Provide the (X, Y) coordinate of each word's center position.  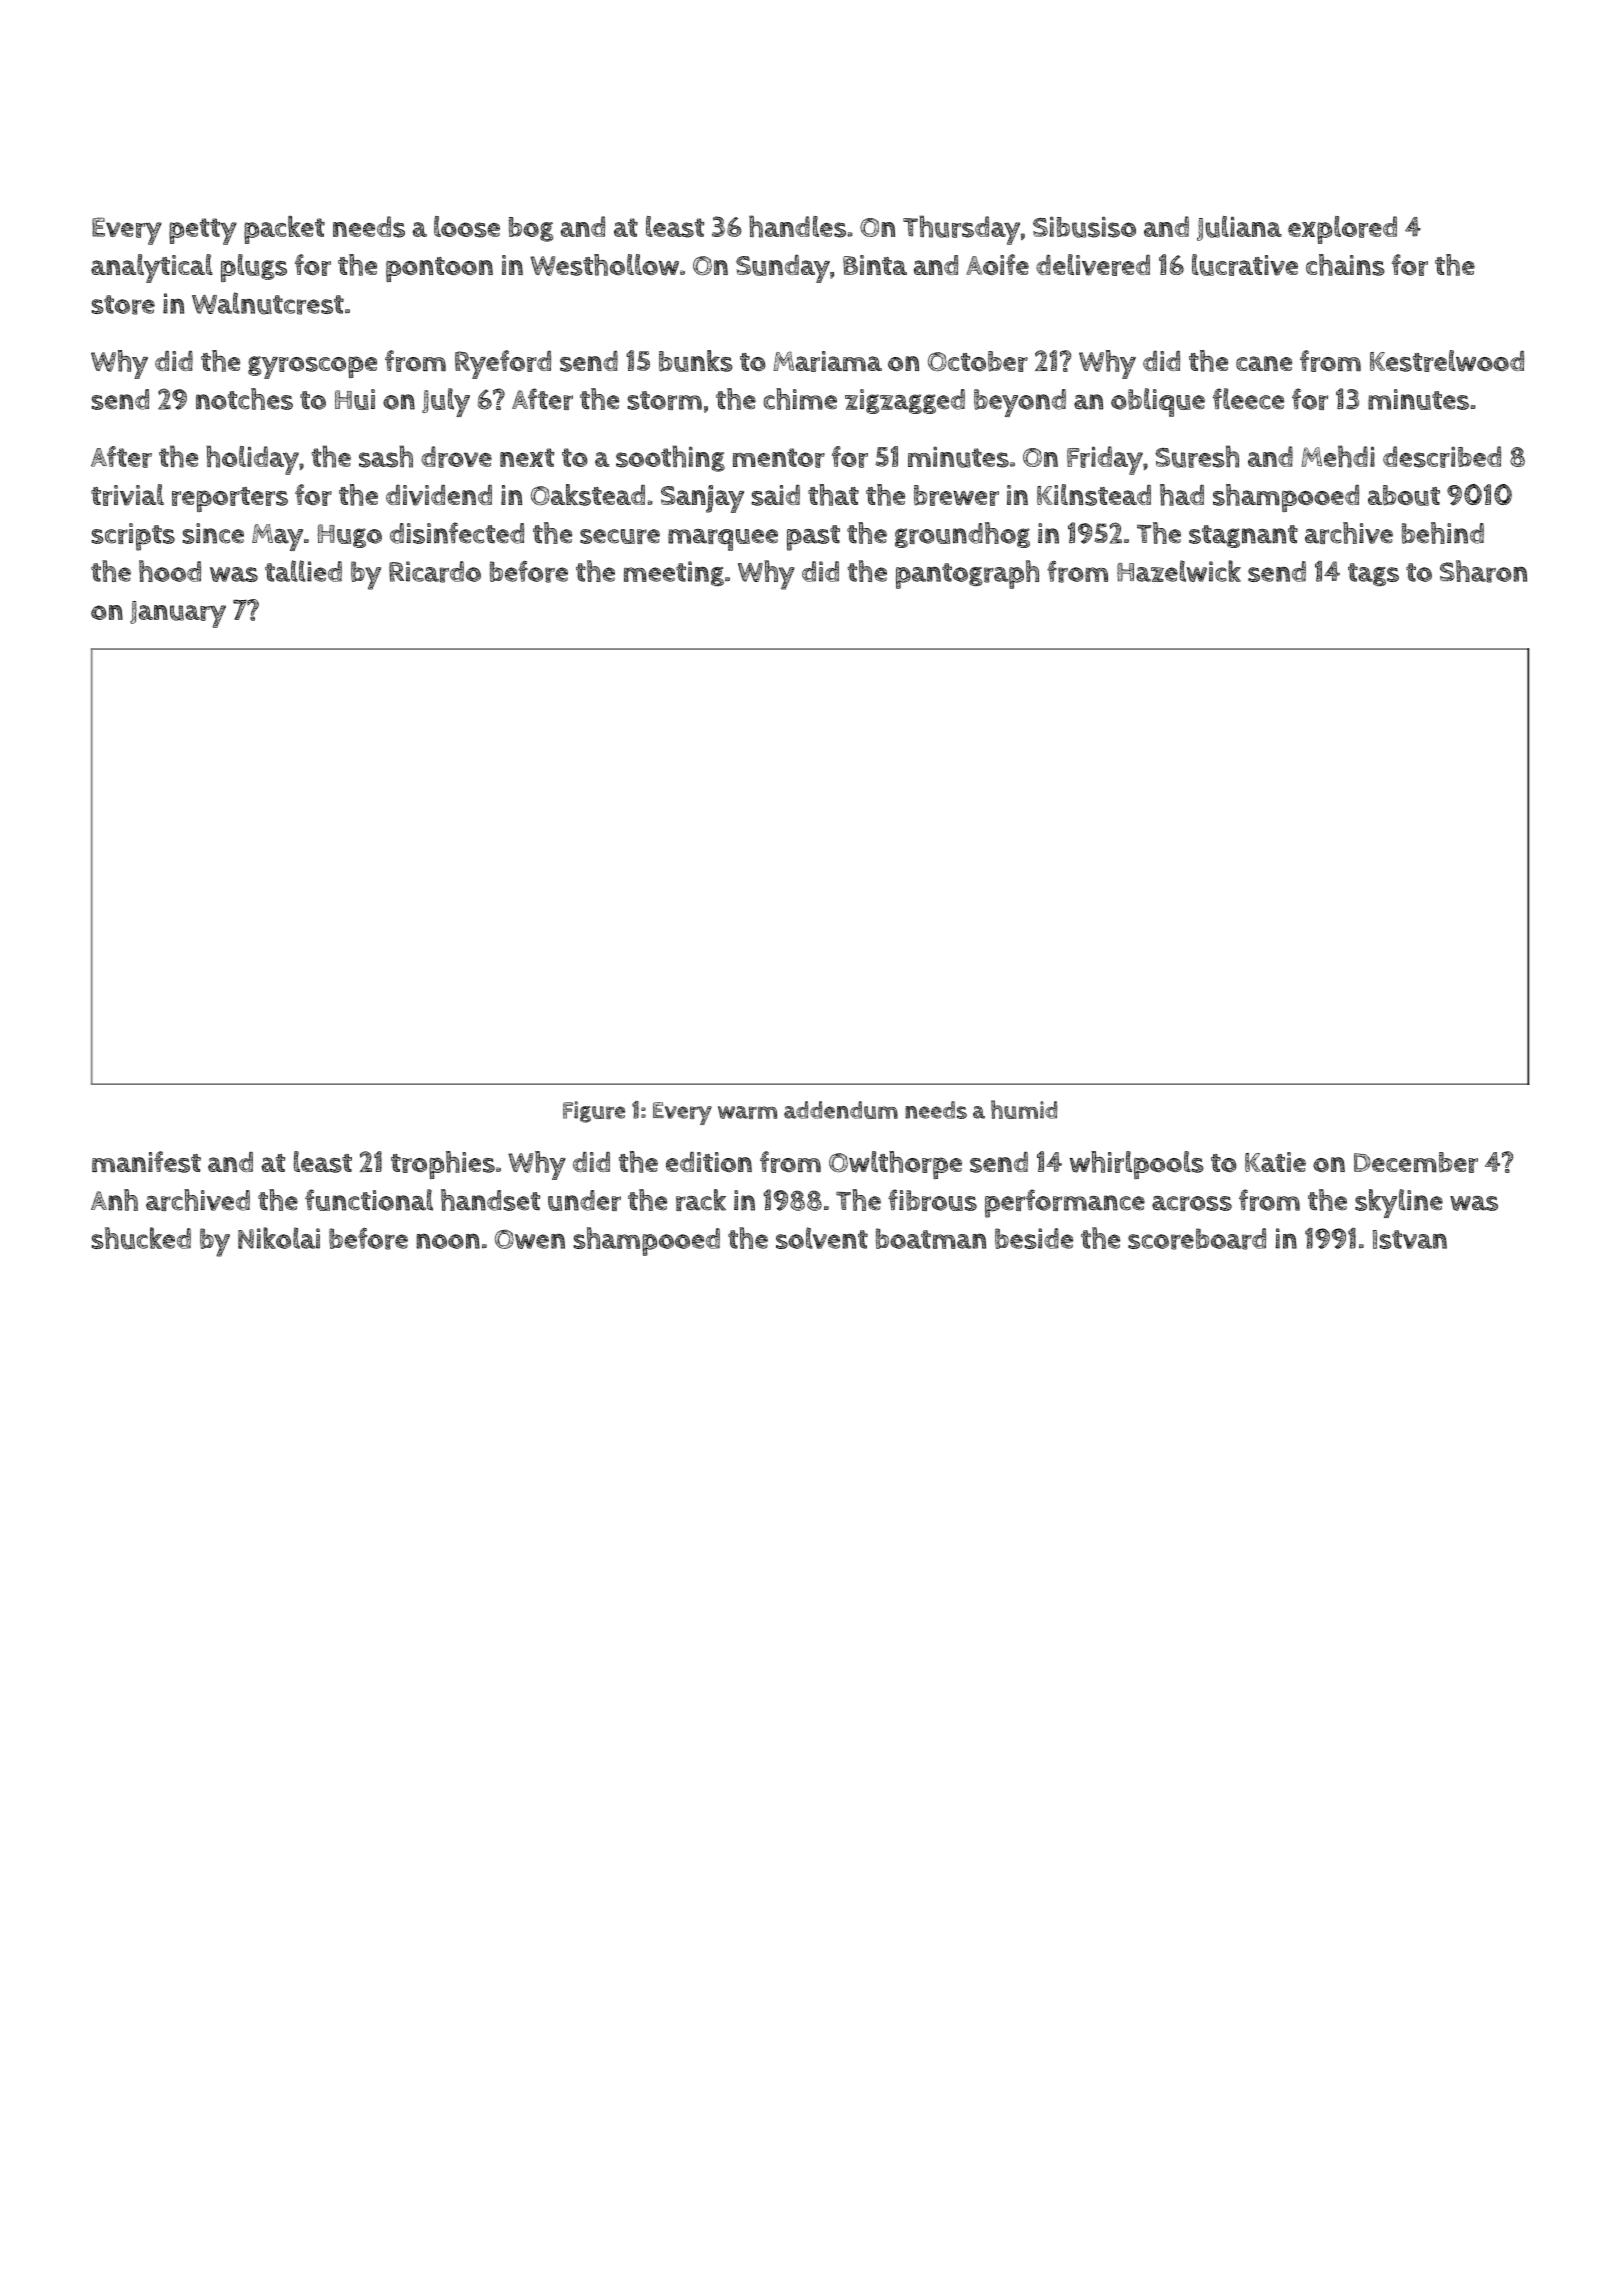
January (178, 614)
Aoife (997, 264)
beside (1034, 1238)
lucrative (1245, 265)
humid (1024, 1109)
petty (203, 231)
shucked (141, 1238)
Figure (594, 1112)
